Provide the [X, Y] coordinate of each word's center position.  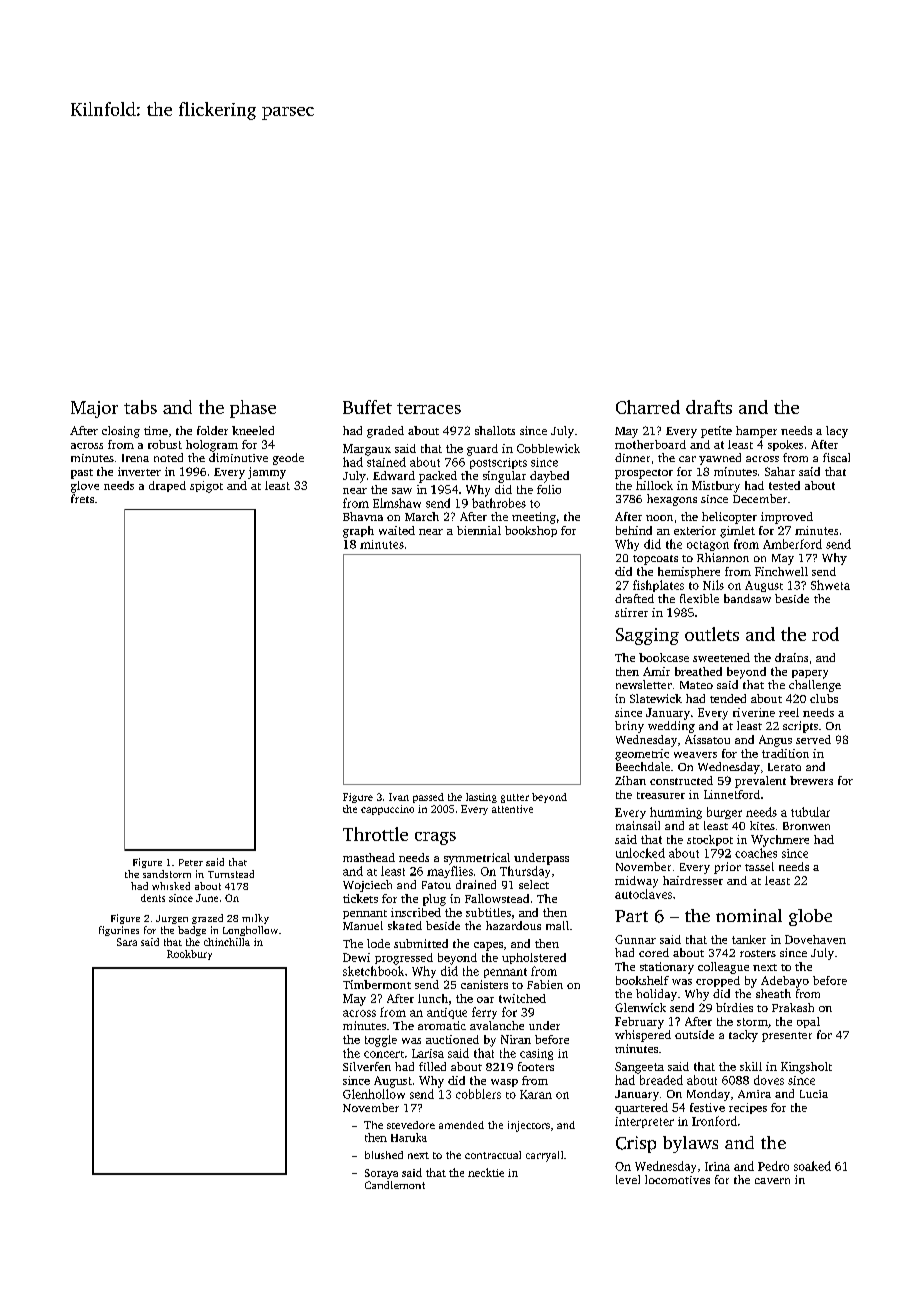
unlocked [640, 853]
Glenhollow [374, 1094]
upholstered [534, 958]
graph [358, 532]
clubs [824, 698]
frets [82, 498]
